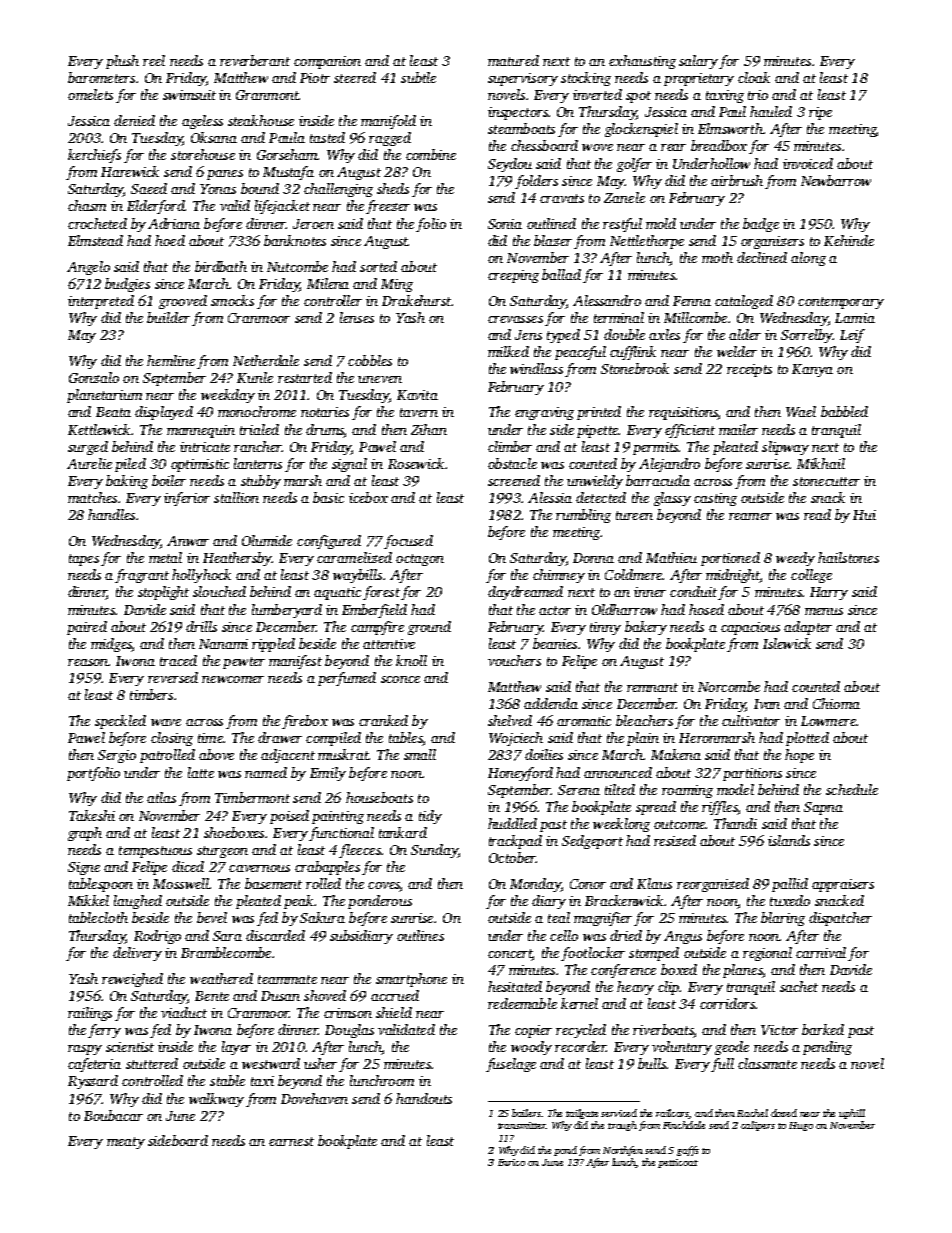  I want to click on time, so click(210, 738).
